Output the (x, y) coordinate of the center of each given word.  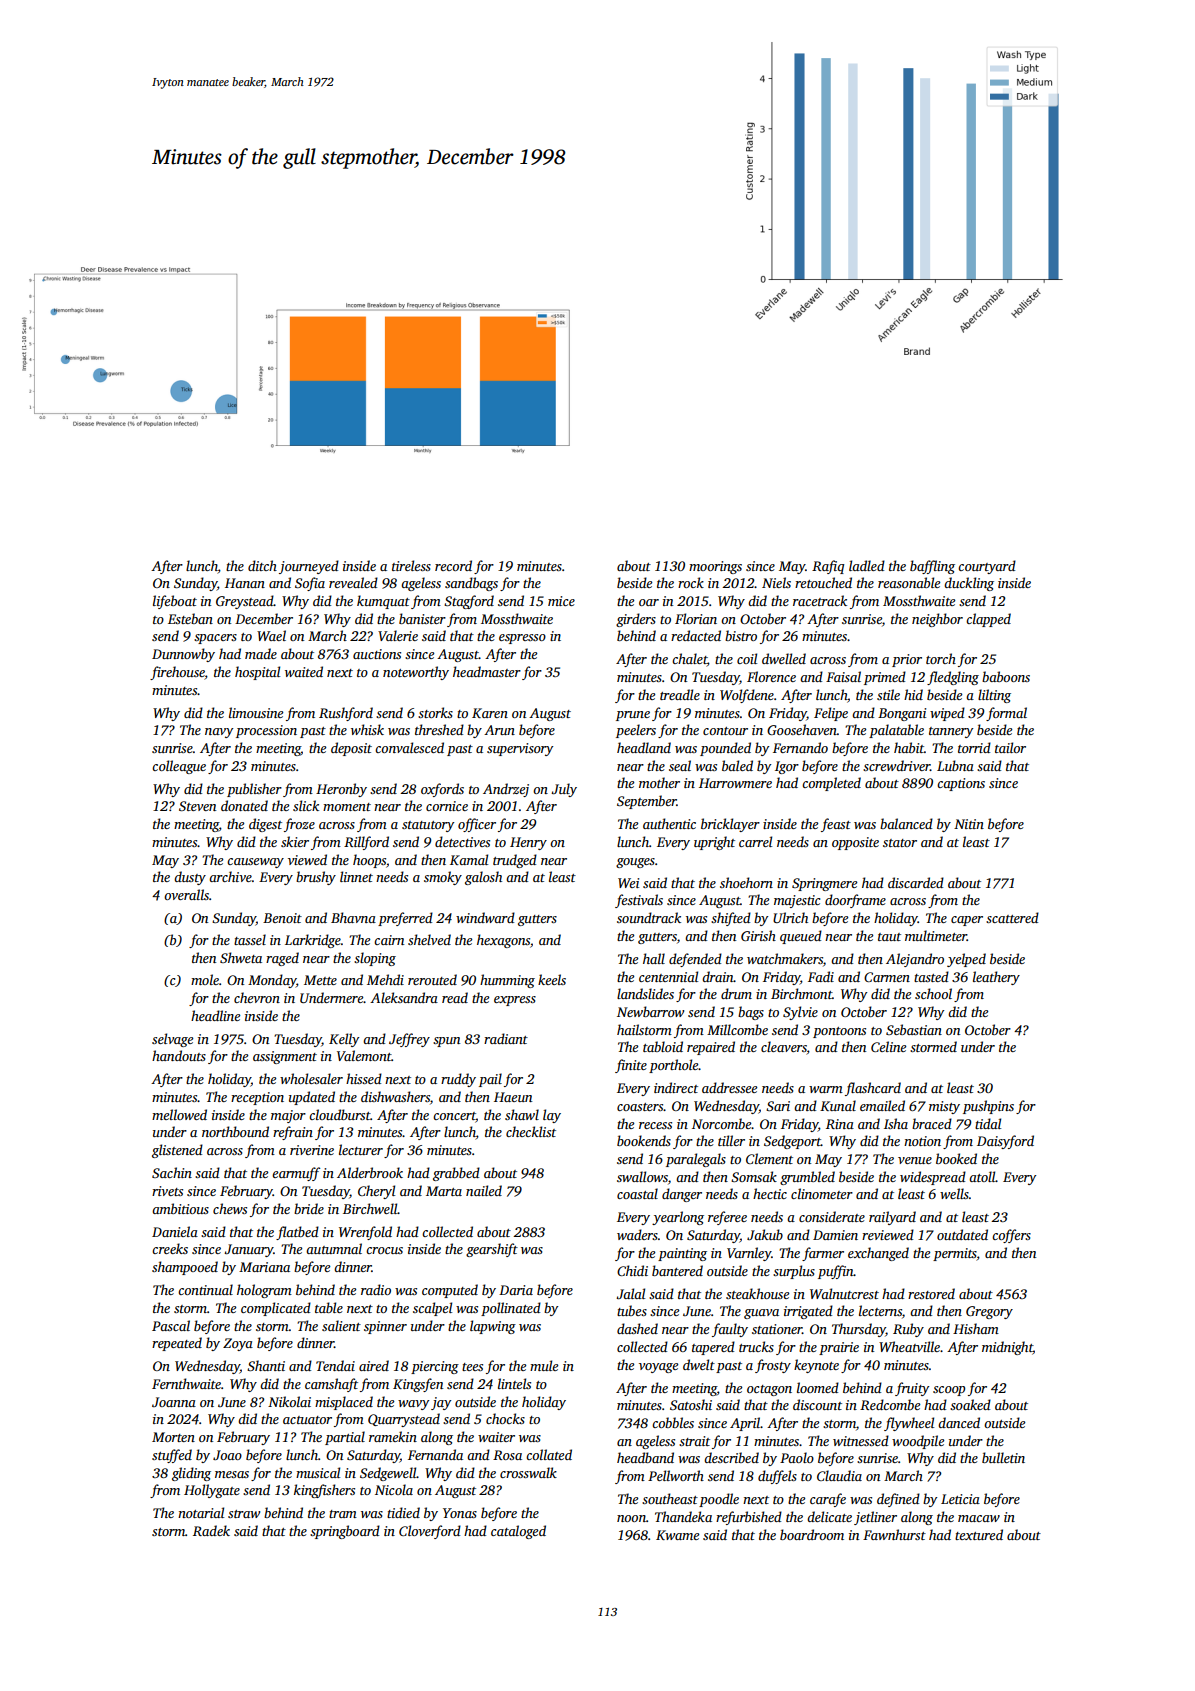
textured (979, 1534)
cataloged (518, 1532)
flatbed (297, 1233)
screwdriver (896, 765)
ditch (262, 565)
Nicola (394, 1489)
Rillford (366, 843)
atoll (982, 1176)
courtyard (987, 567)
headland (644, 747)
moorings (715, 567)
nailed (484, 1190)
